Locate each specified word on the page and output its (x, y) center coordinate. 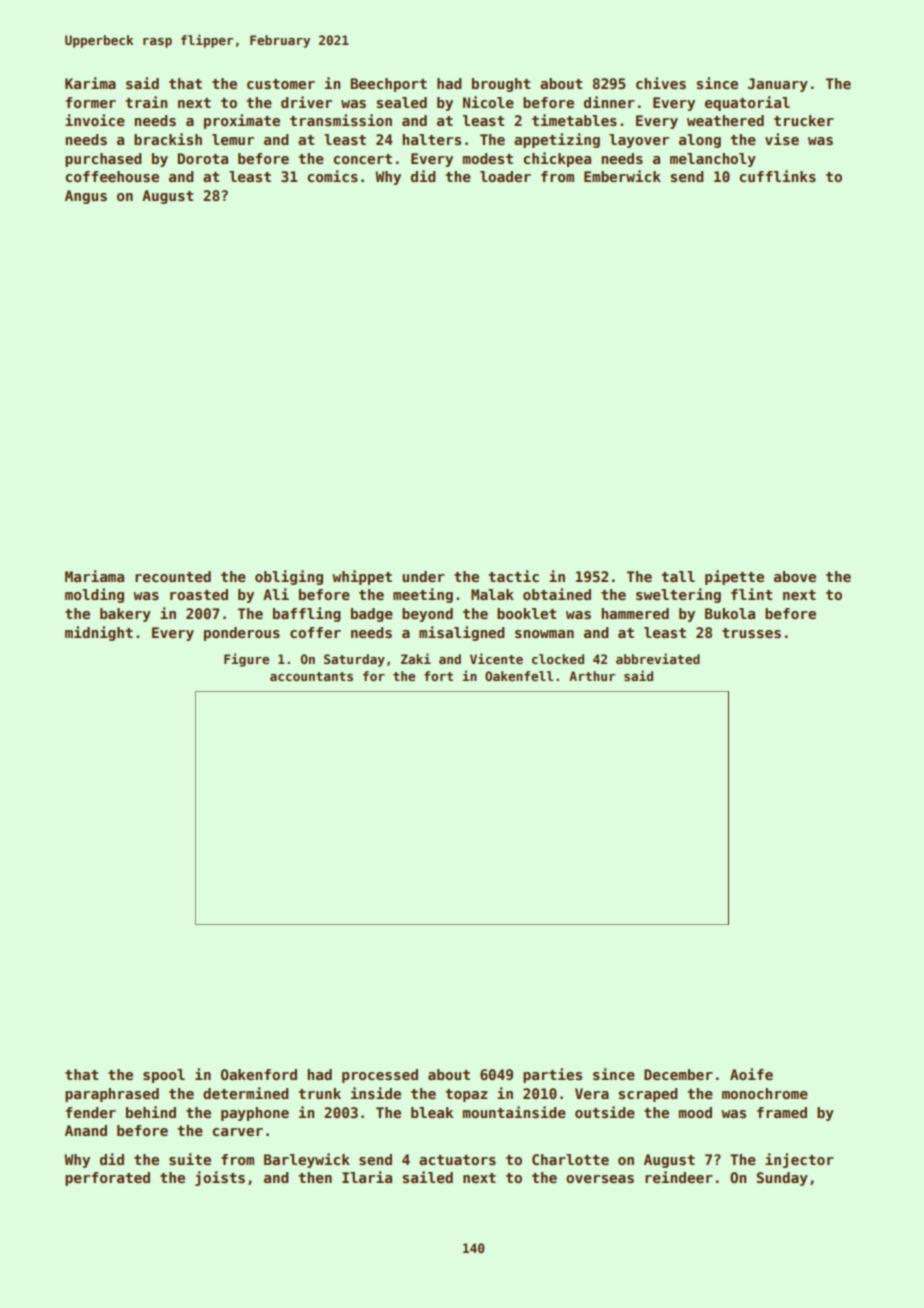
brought (501, 85)
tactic (513, 576)
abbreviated (658, 658)
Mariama (94, 576)
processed (380, 1076)
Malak (492, 594)
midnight (99, 633)
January (778, 85)
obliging (289, 577)
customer (281, 84)
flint (751, 594)
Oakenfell (519, 676)
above (795, 576)
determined (246, 1093)
